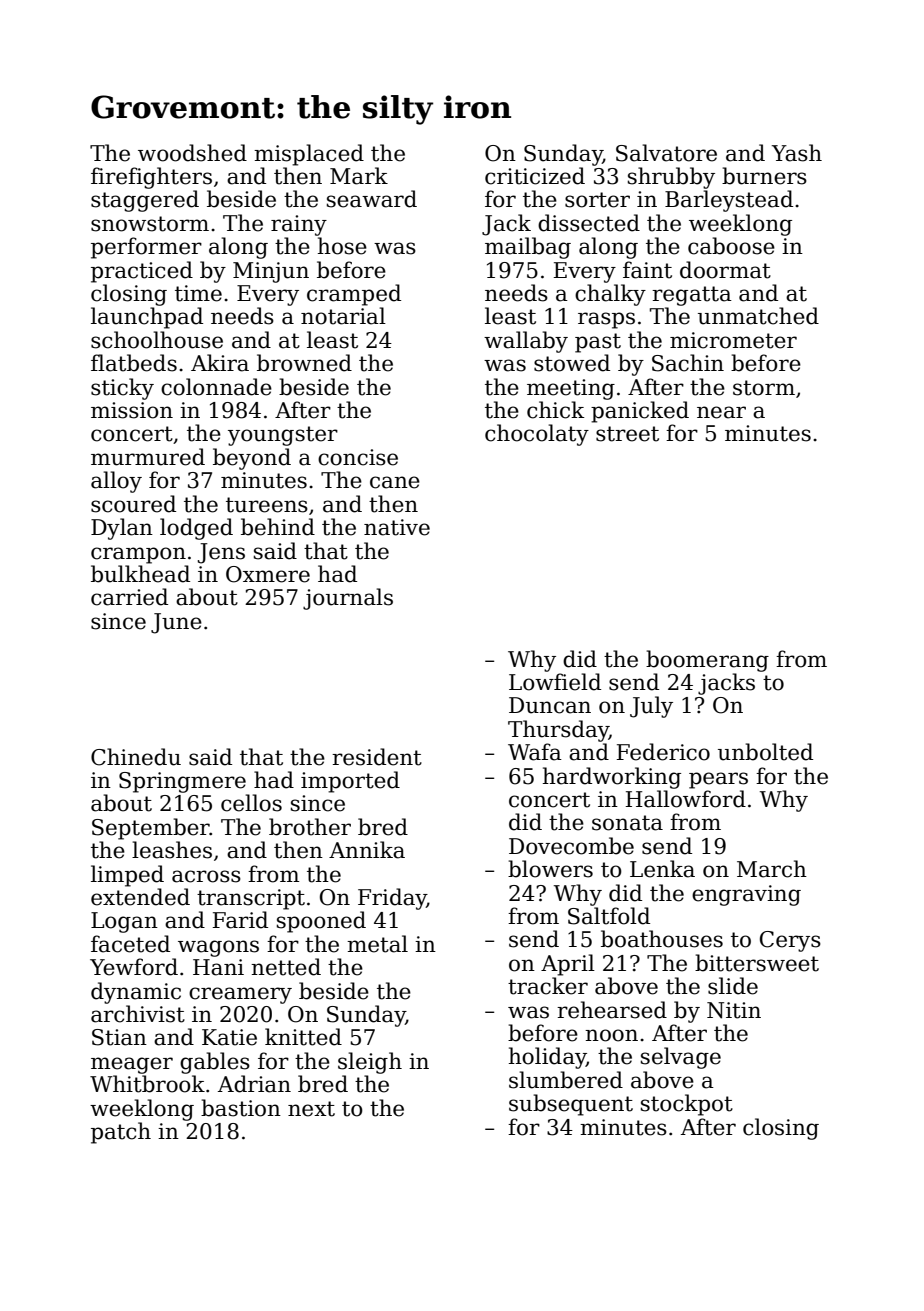  Describe the element at coordinates (129, 597) in the screenshot. I see `carried` at that location.
